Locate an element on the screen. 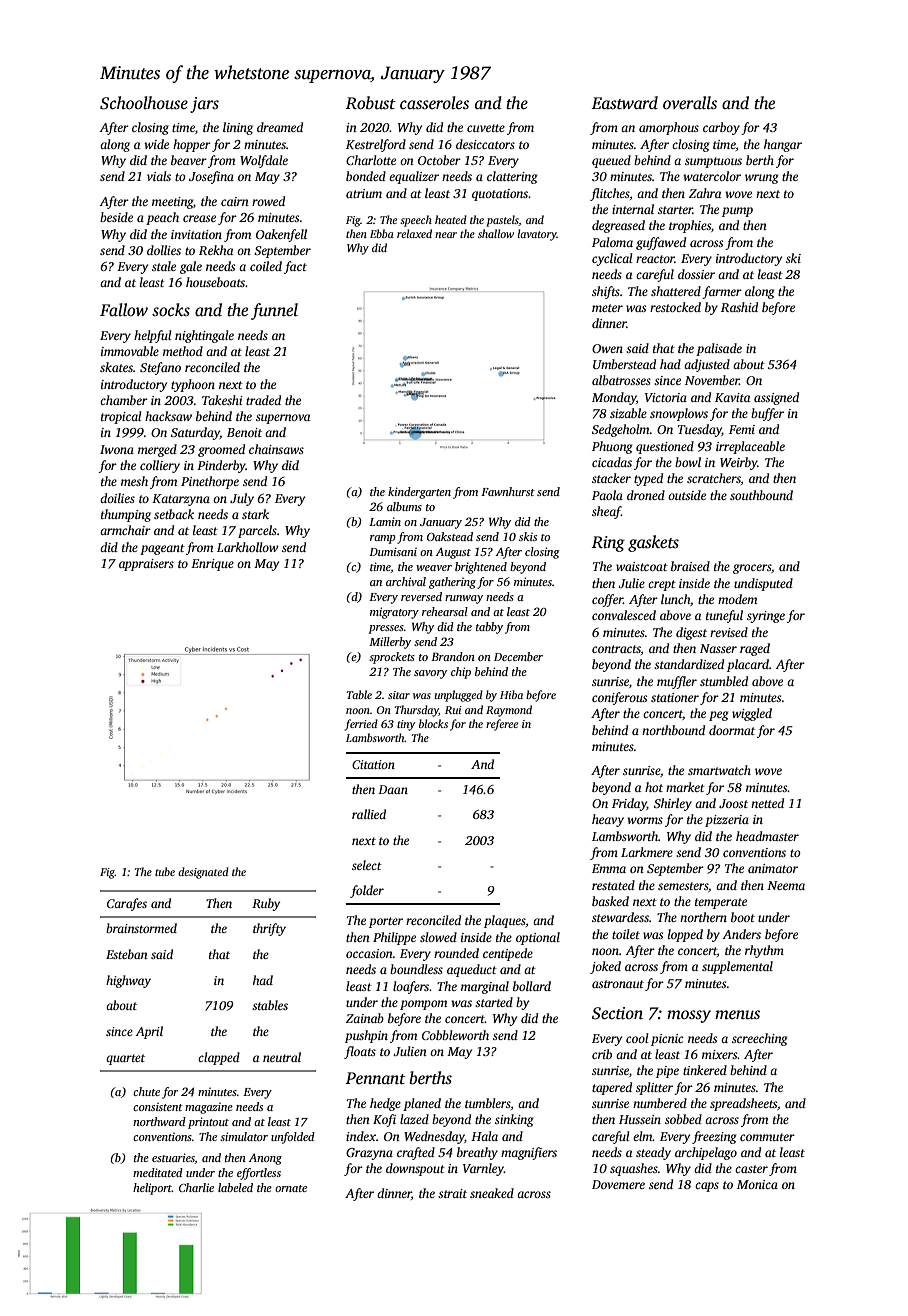 The image size is (908, 1316). wide is located at coordinates (156, 144).
